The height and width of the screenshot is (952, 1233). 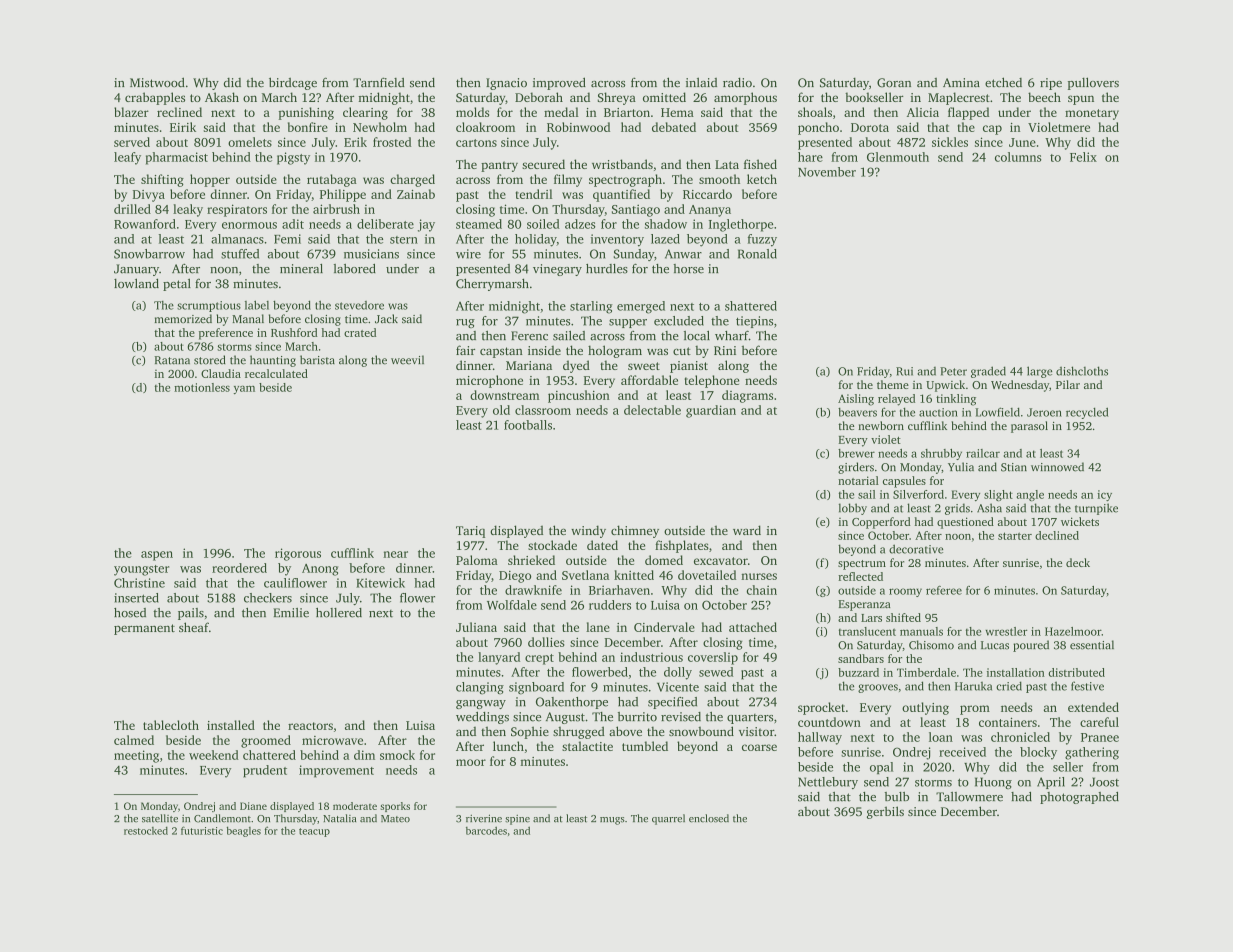 What do you see at coordinates (905, 592) in the screenshot?
I see `roomy` at bounding box center [905, 592].
